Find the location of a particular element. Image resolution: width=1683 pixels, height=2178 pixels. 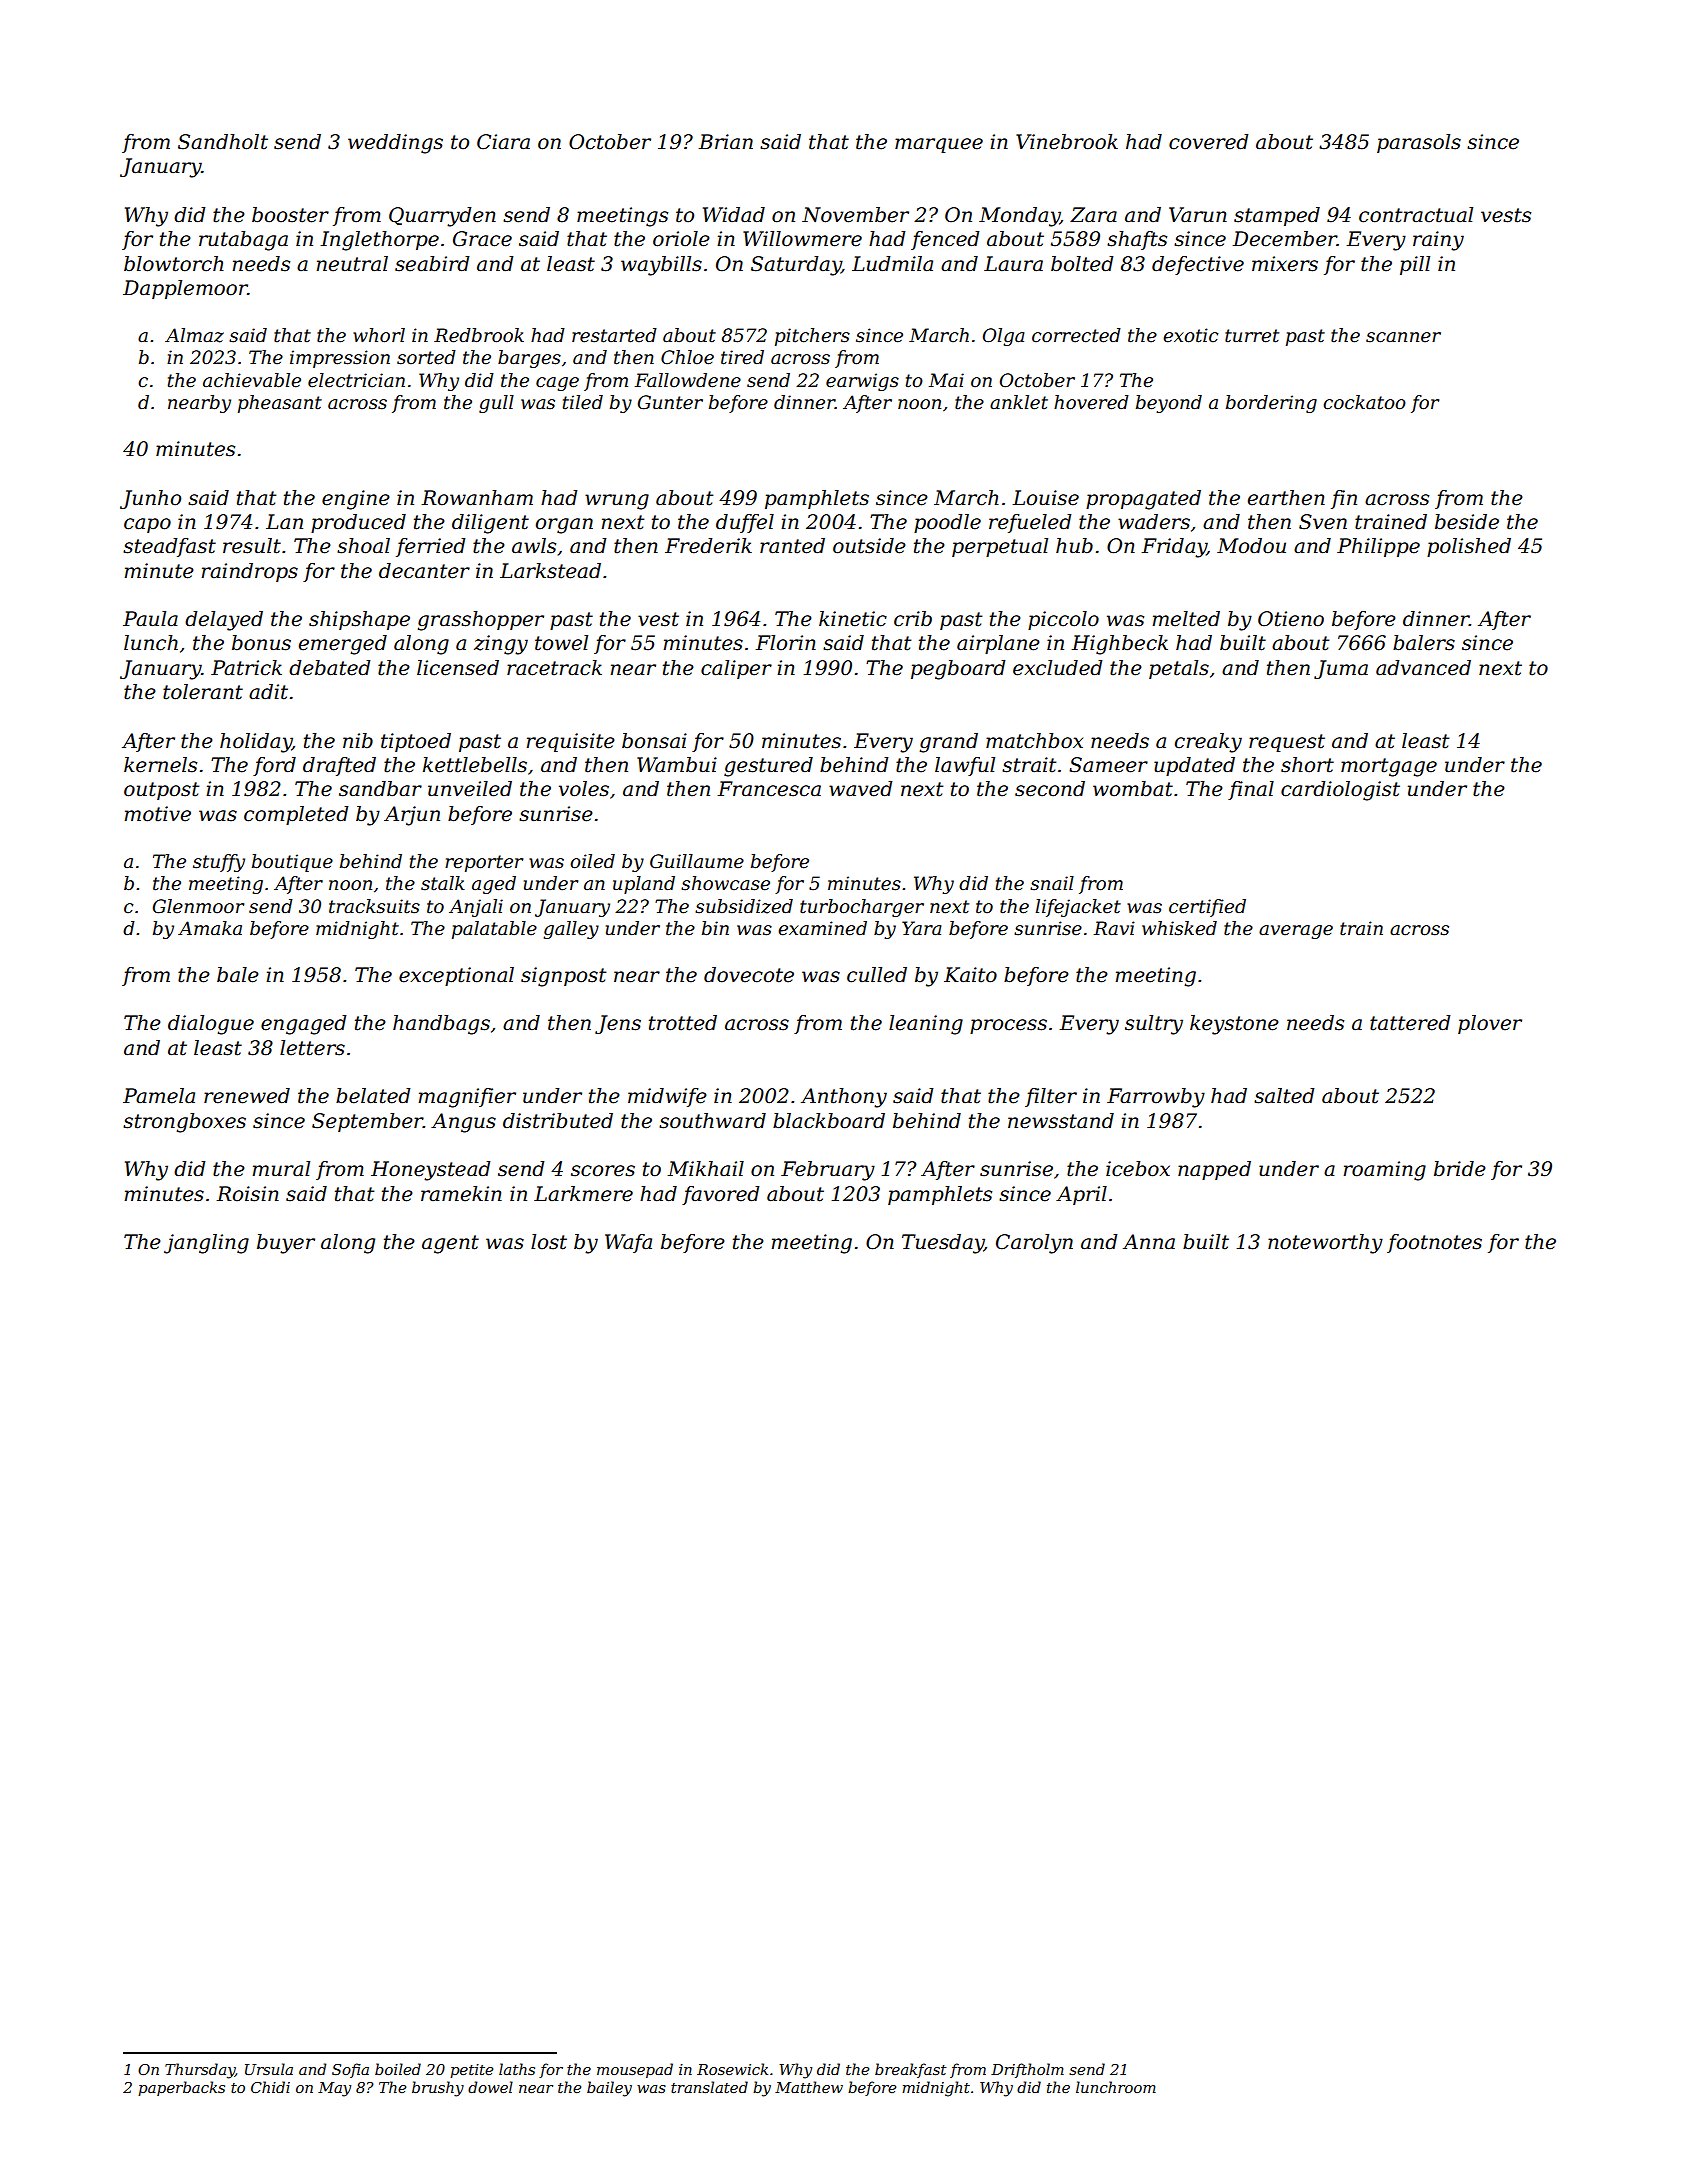

Juma is located at coordinates (1341, 669).
